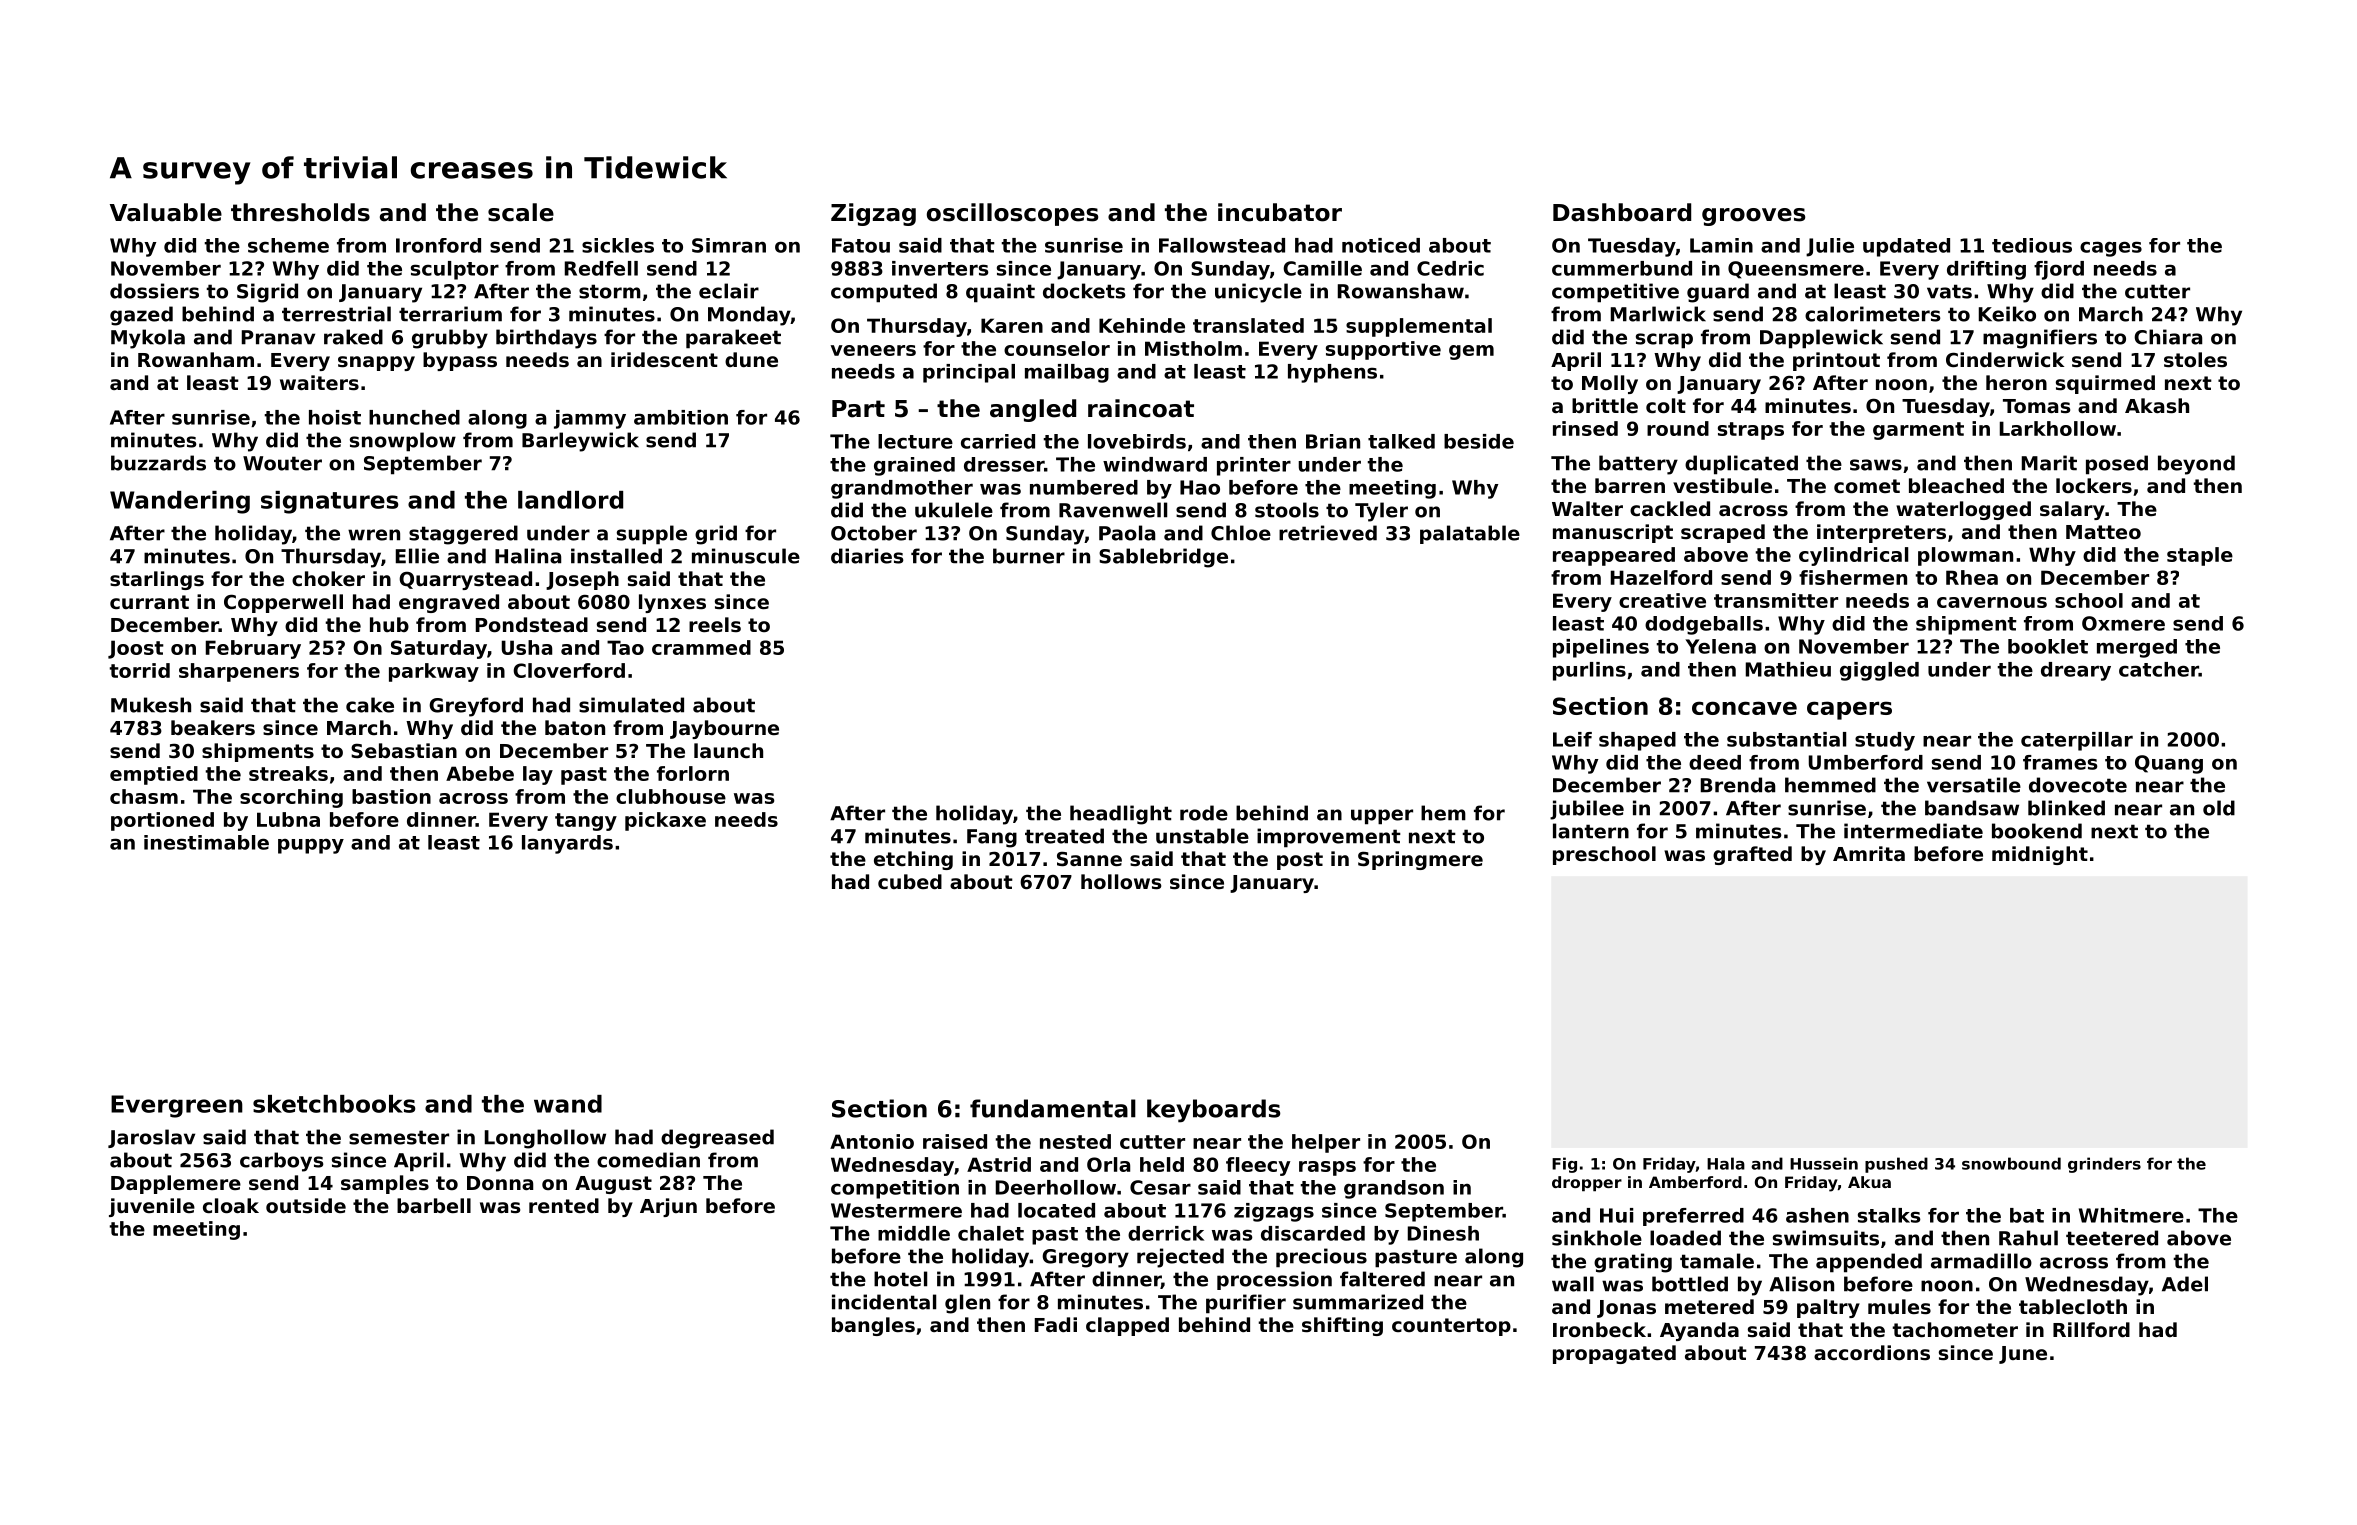 The width and height of the image is (2357, 1525). I want to click on cloak, so click(231, 1205).
